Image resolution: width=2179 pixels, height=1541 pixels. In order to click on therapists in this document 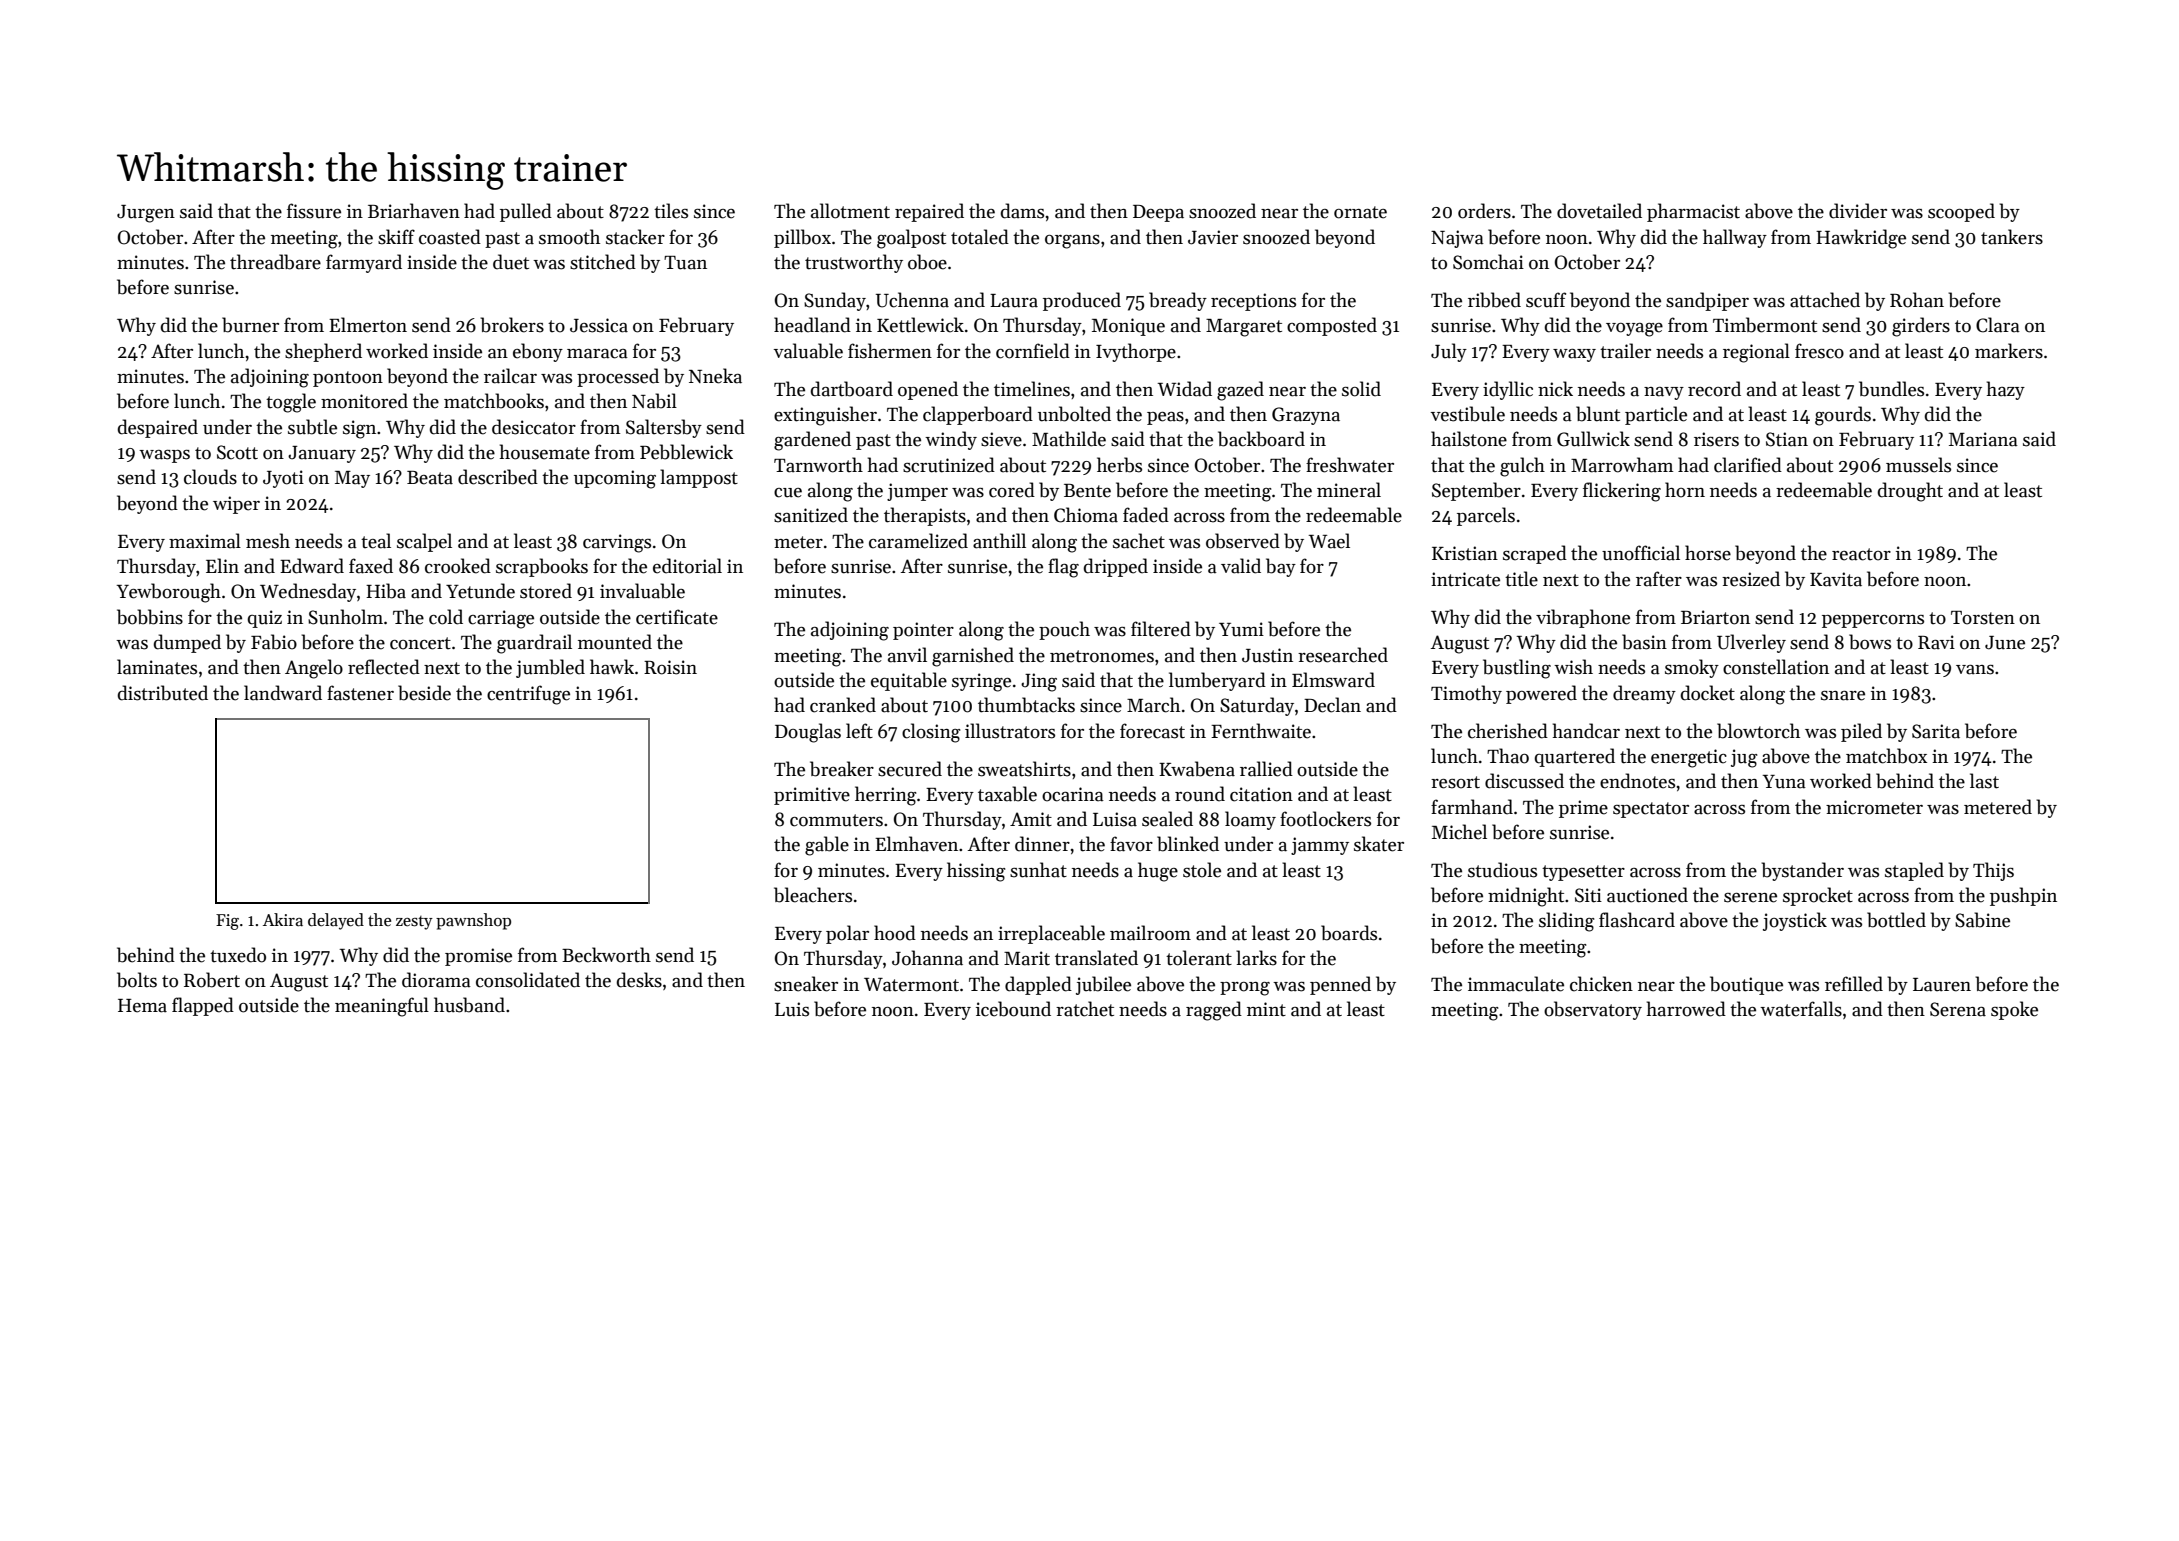, I will do `click(925, 516)`.
